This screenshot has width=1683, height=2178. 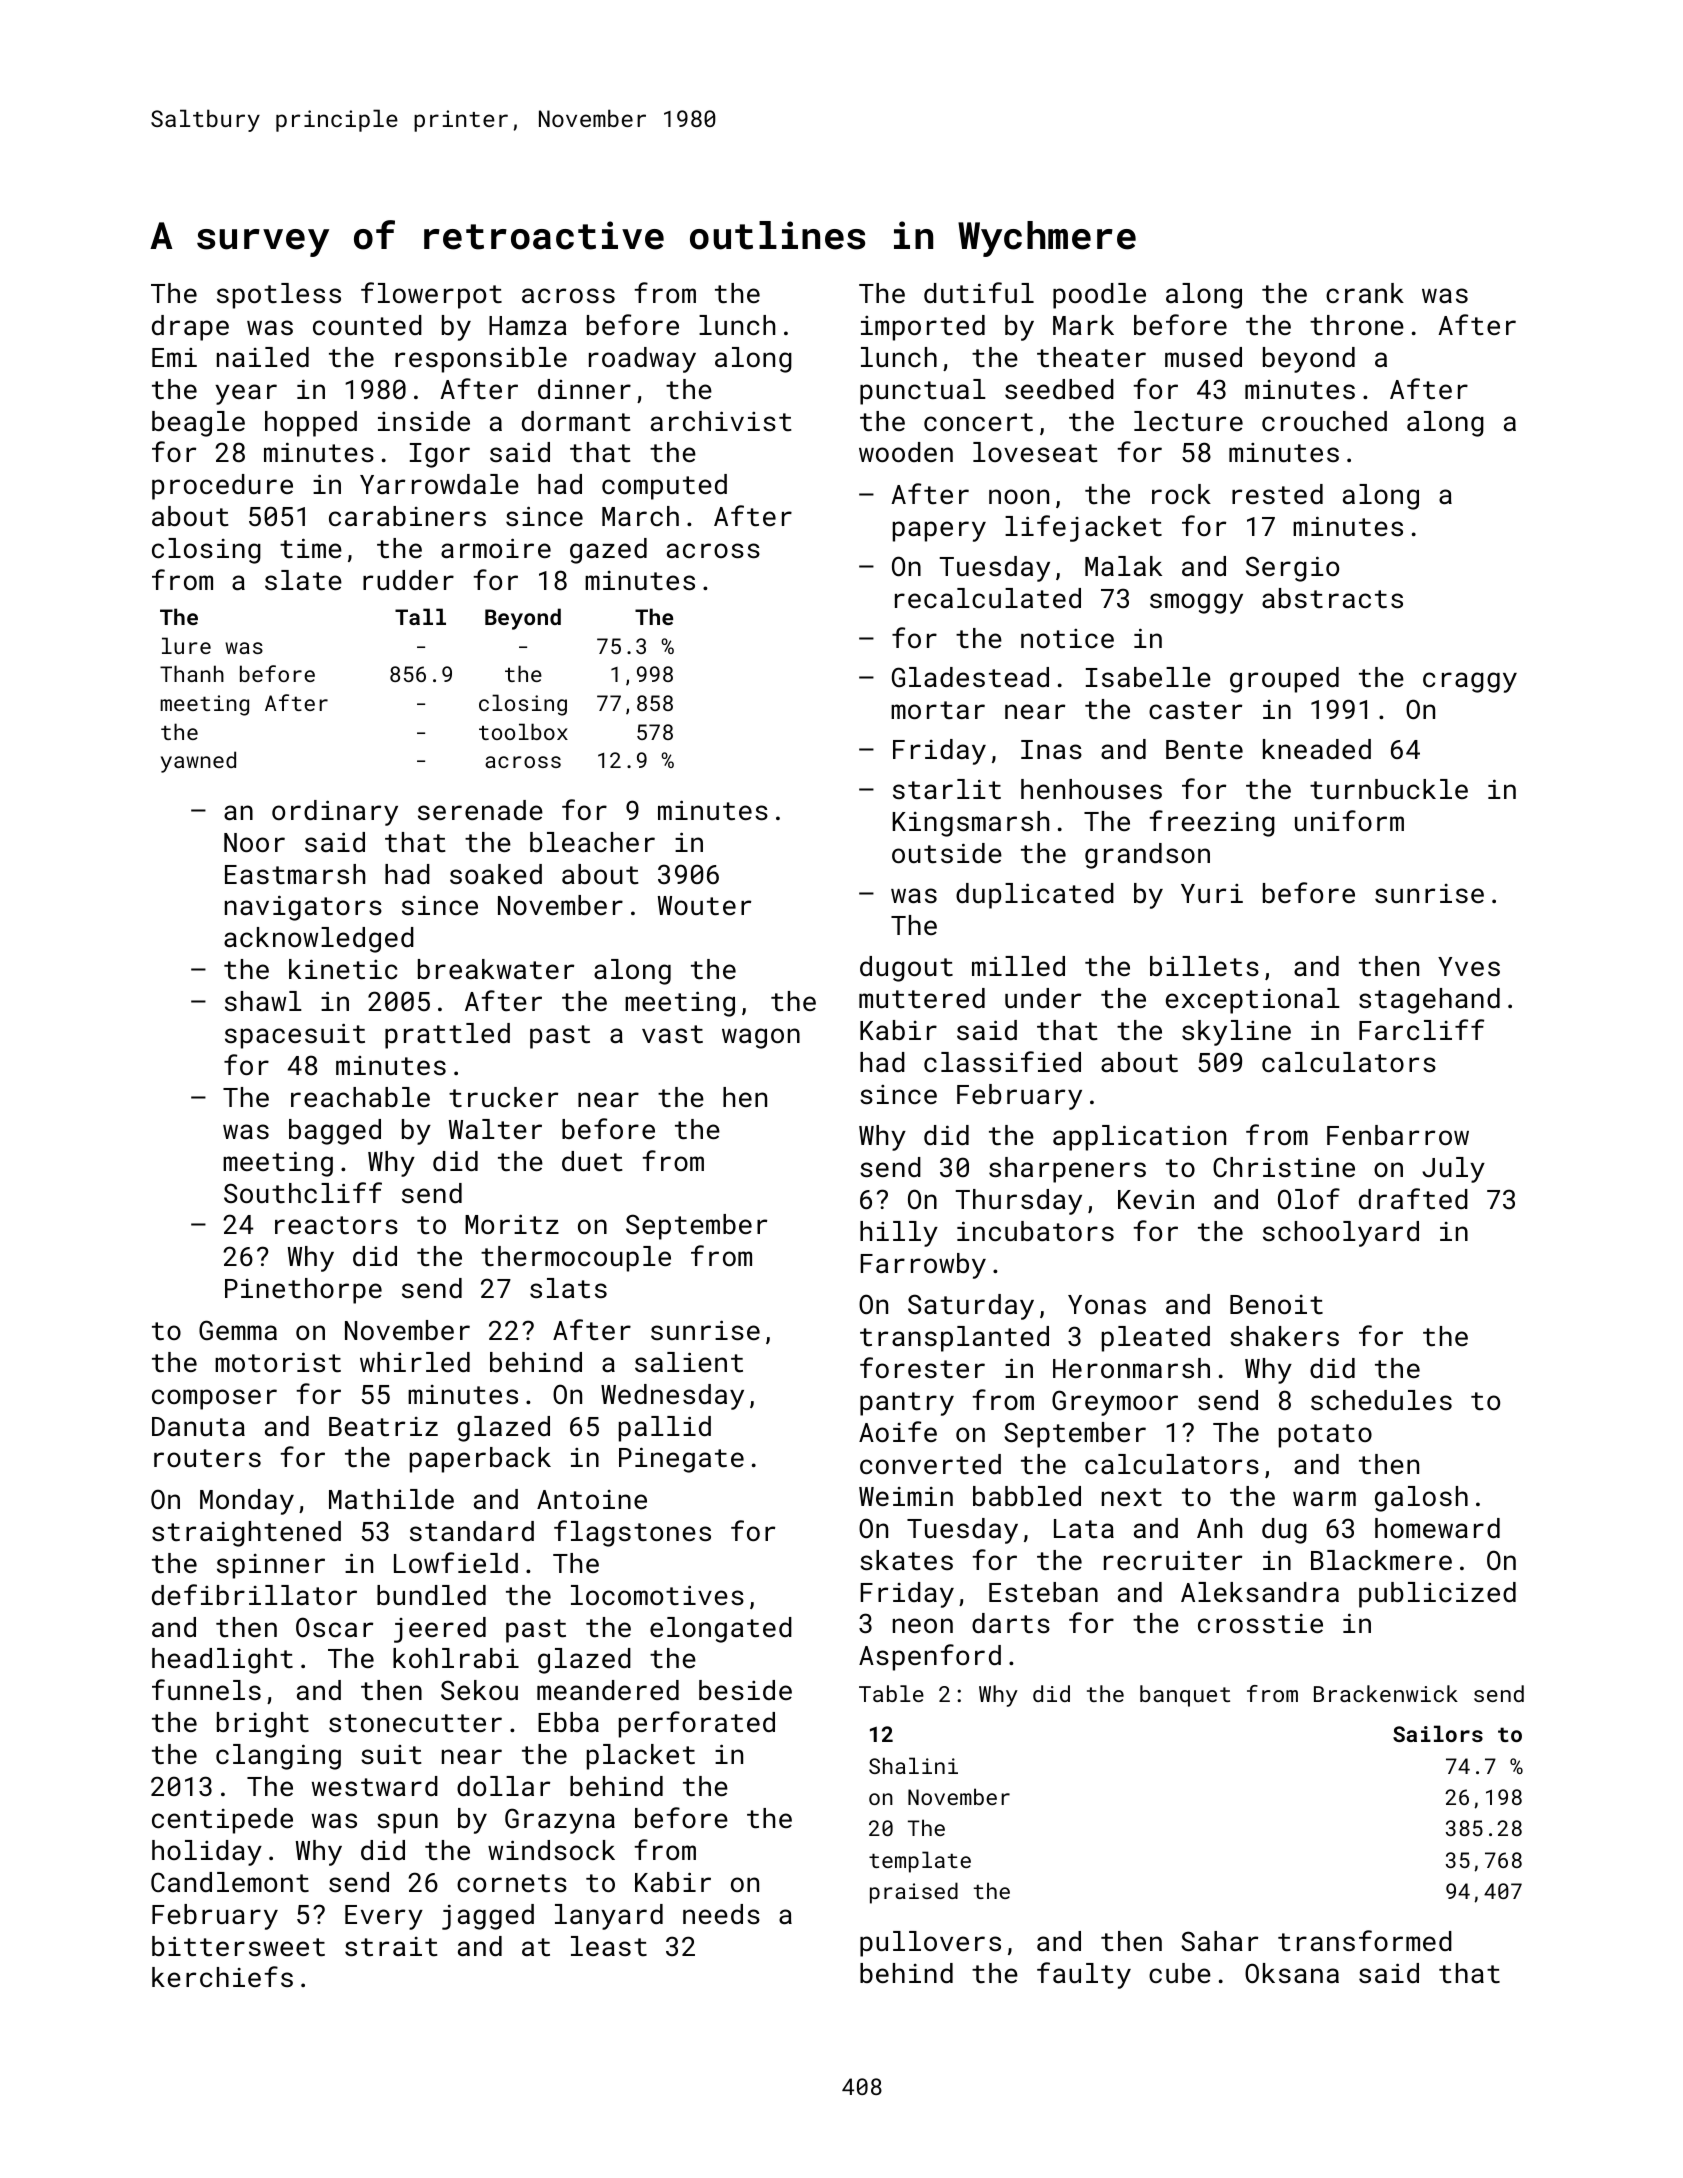 I want to click on transplanted, so click(x=954, y=1339).
